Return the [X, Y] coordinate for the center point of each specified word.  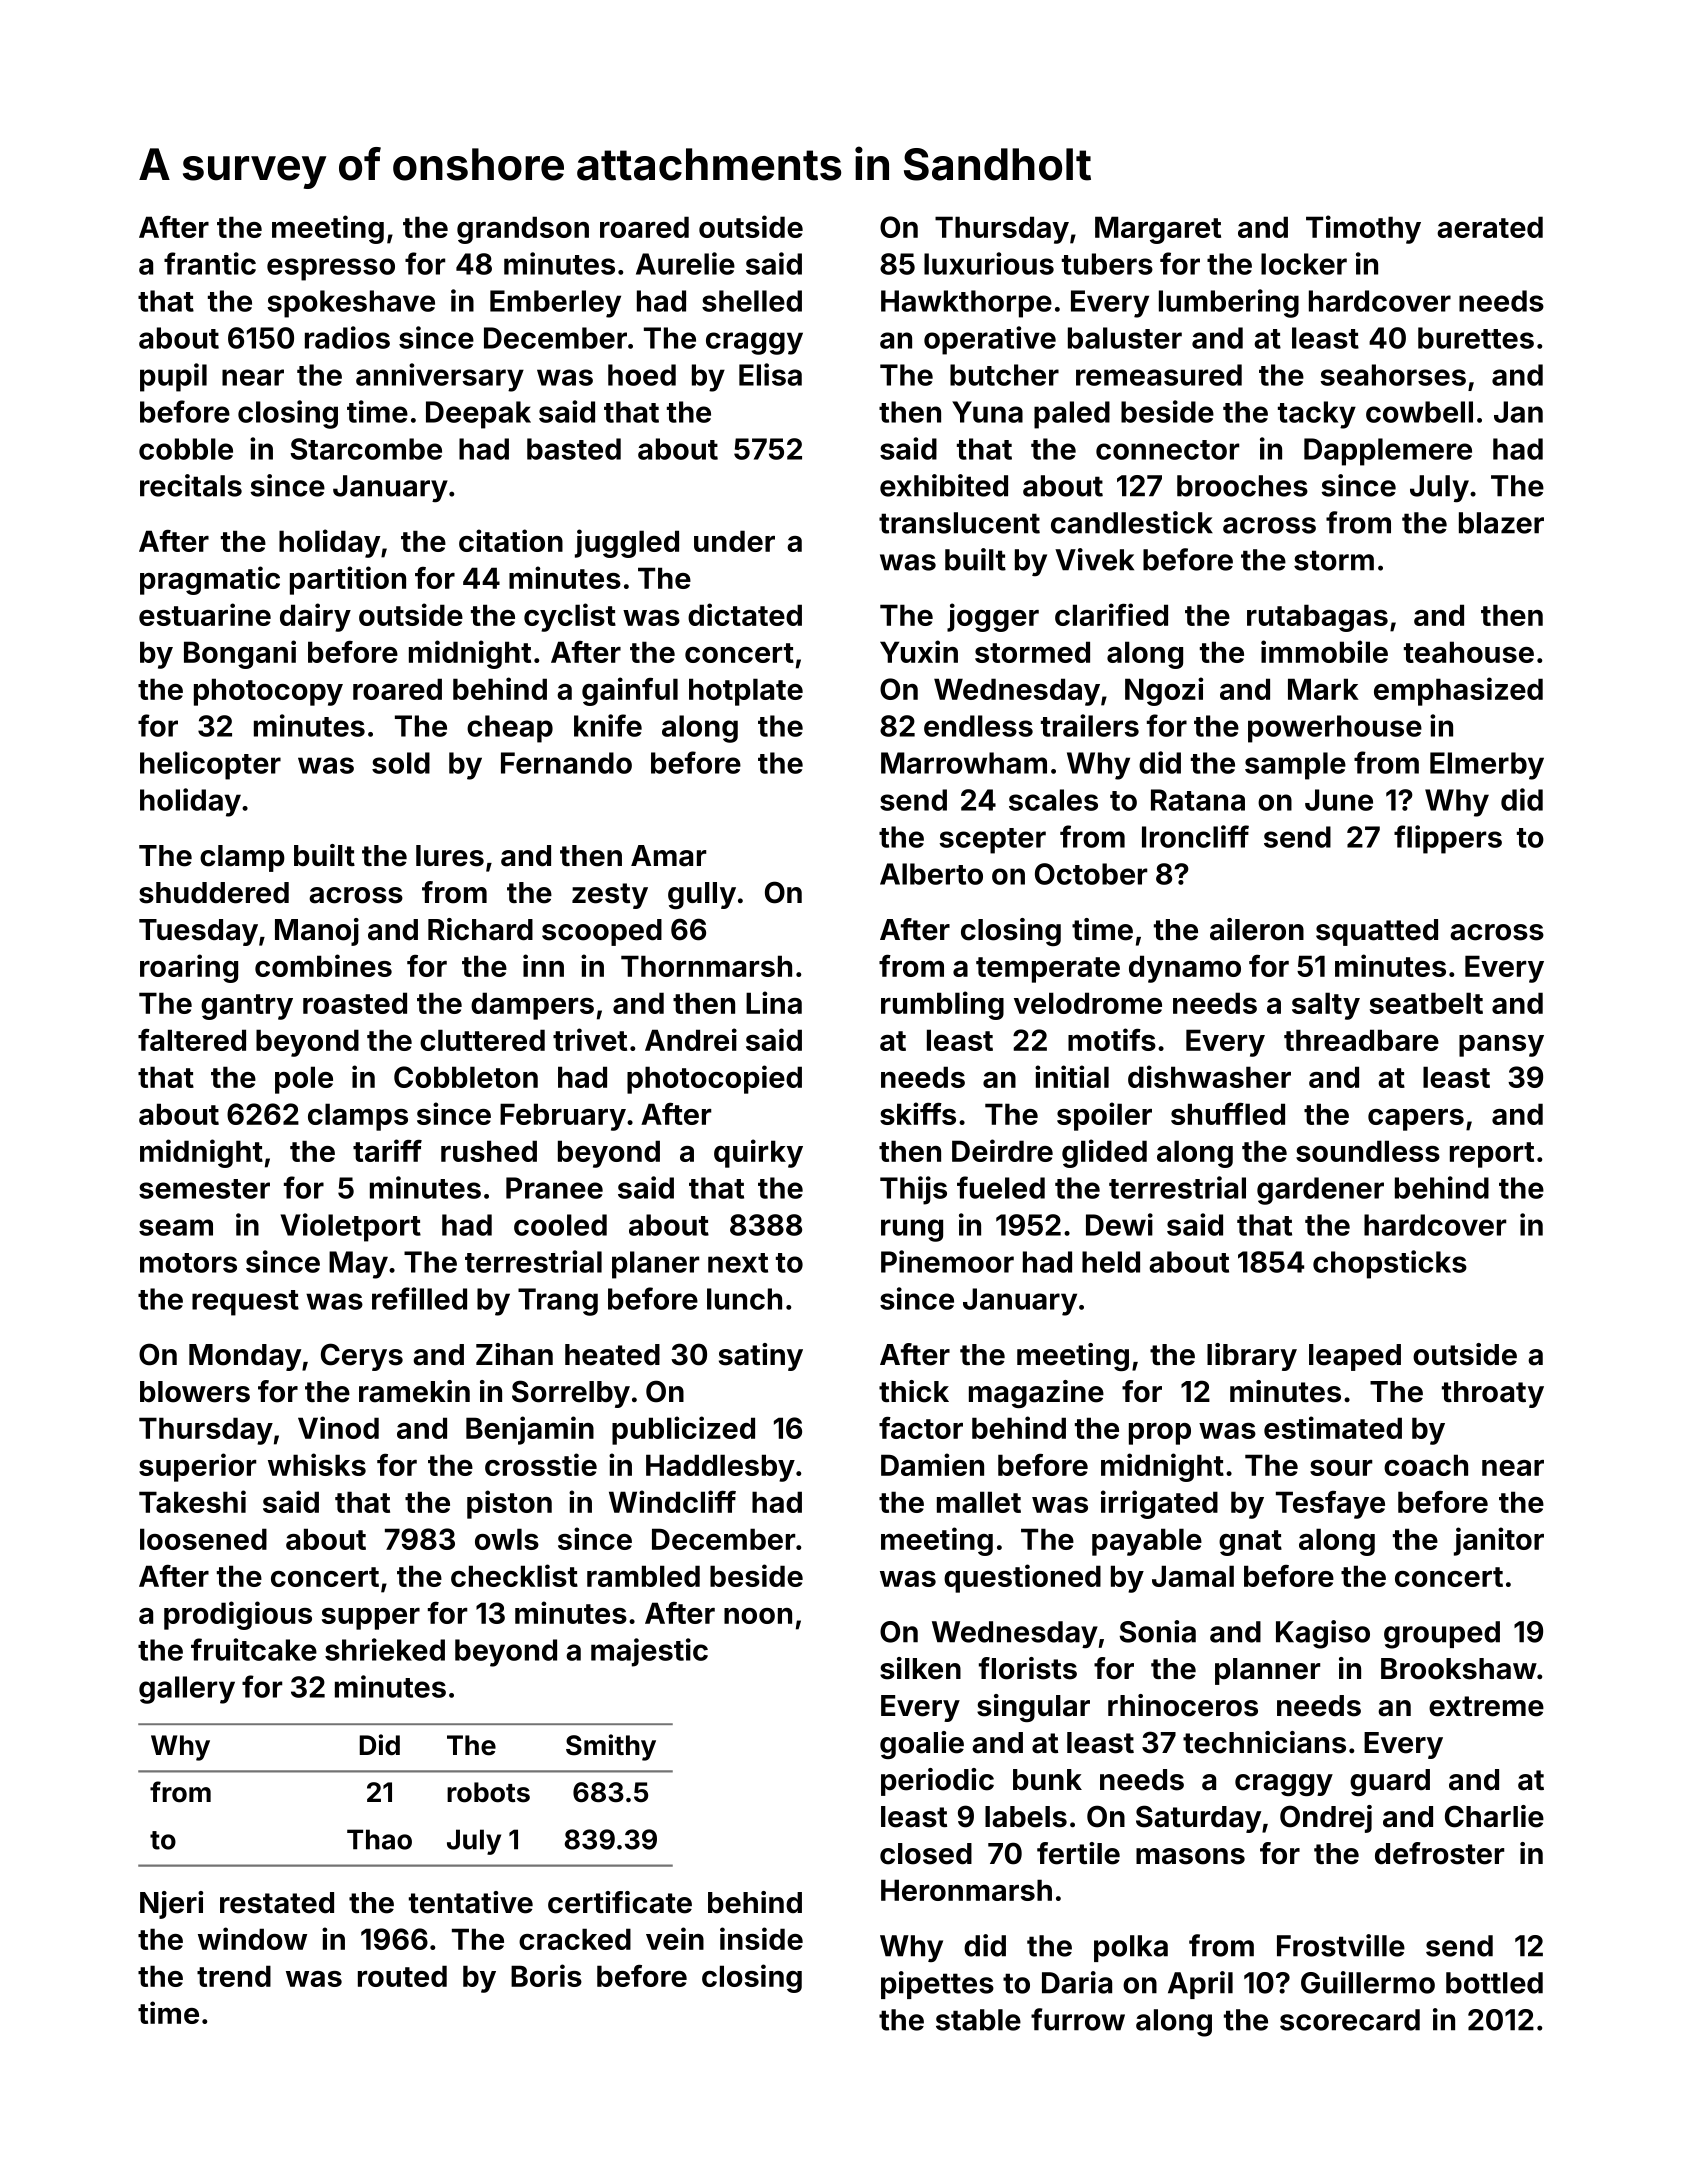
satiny [761, 1357]
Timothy [1363, 229]
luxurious [989, 263]
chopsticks [1390, 1264]
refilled [419, 1298]
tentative [471, 1902]
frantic [210, 263]
